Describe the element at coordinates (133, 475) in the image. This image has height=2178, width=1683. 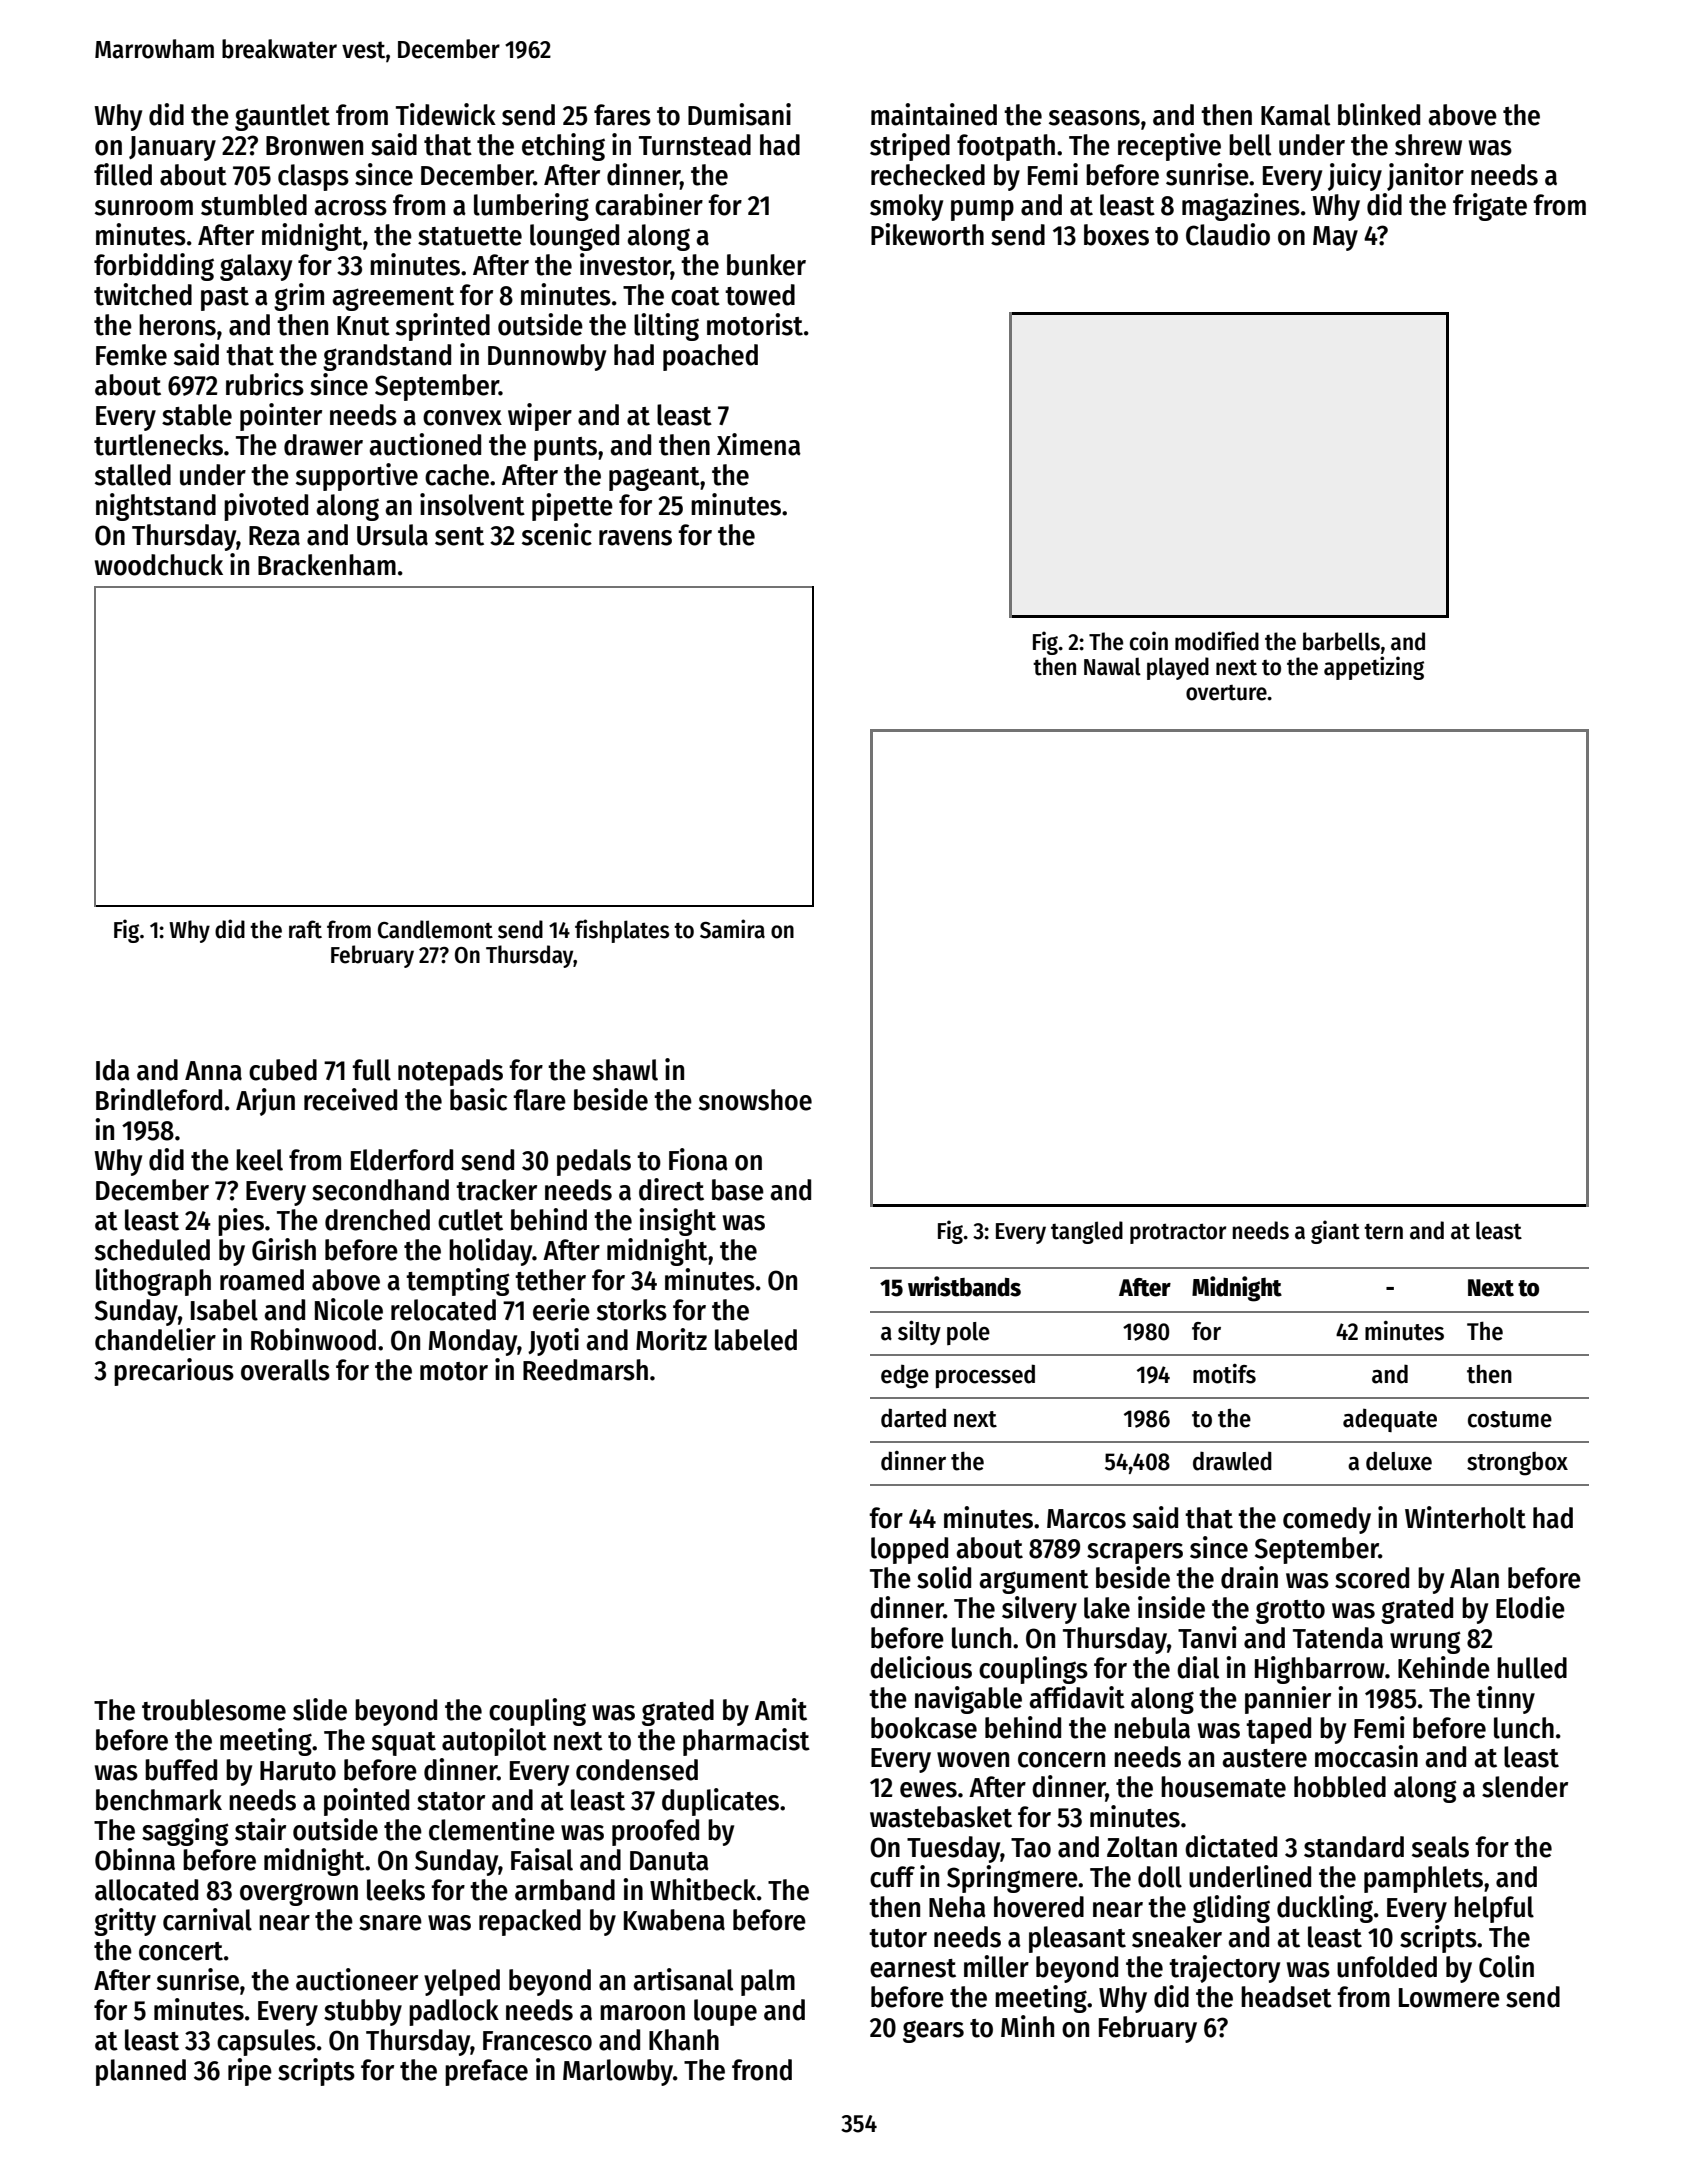
I see `stalled` at that location.
